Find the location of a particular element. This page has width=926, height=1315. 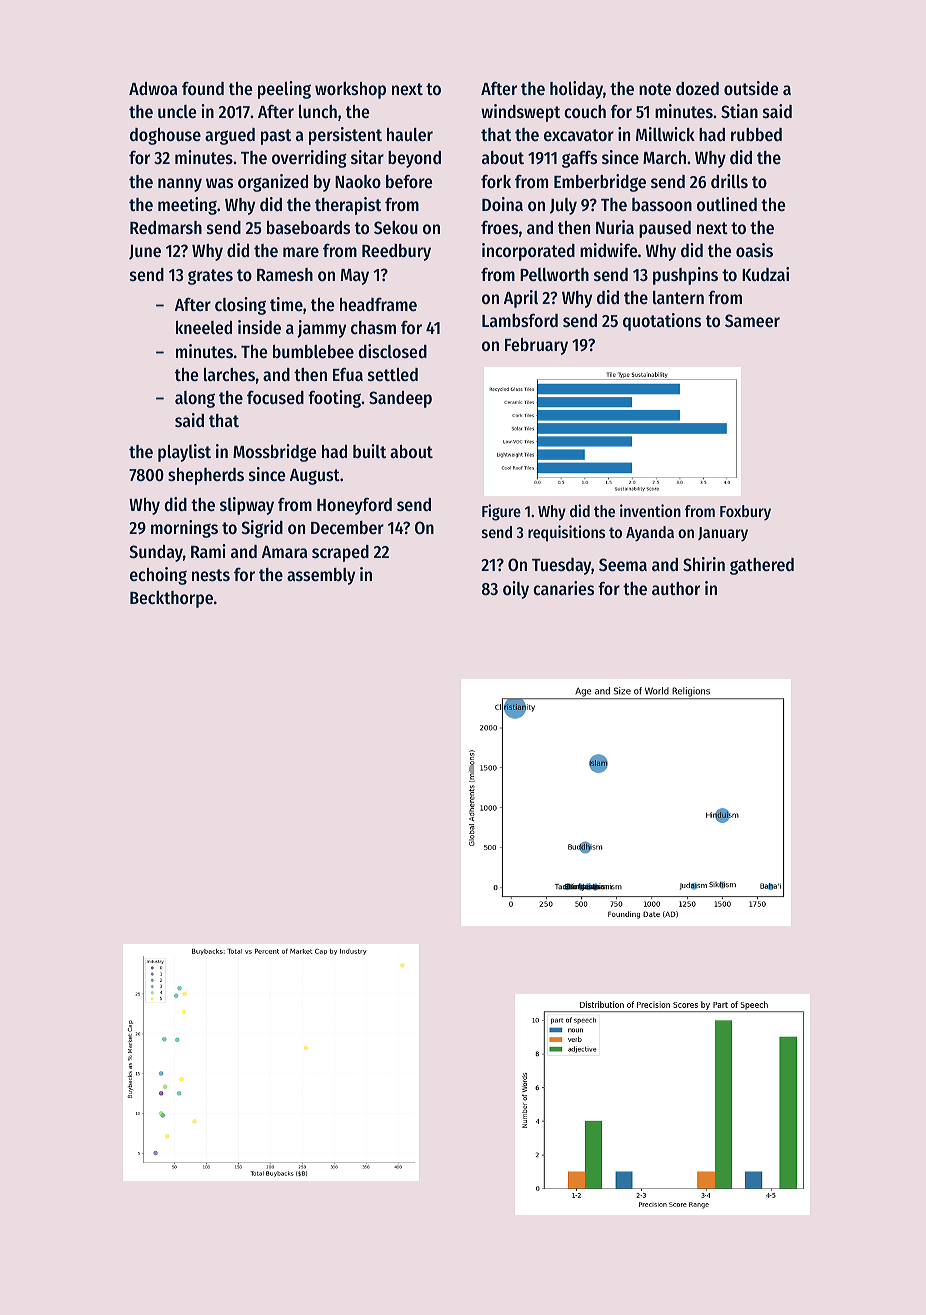

Beckthorpe is located at coordinates (171, 599).
